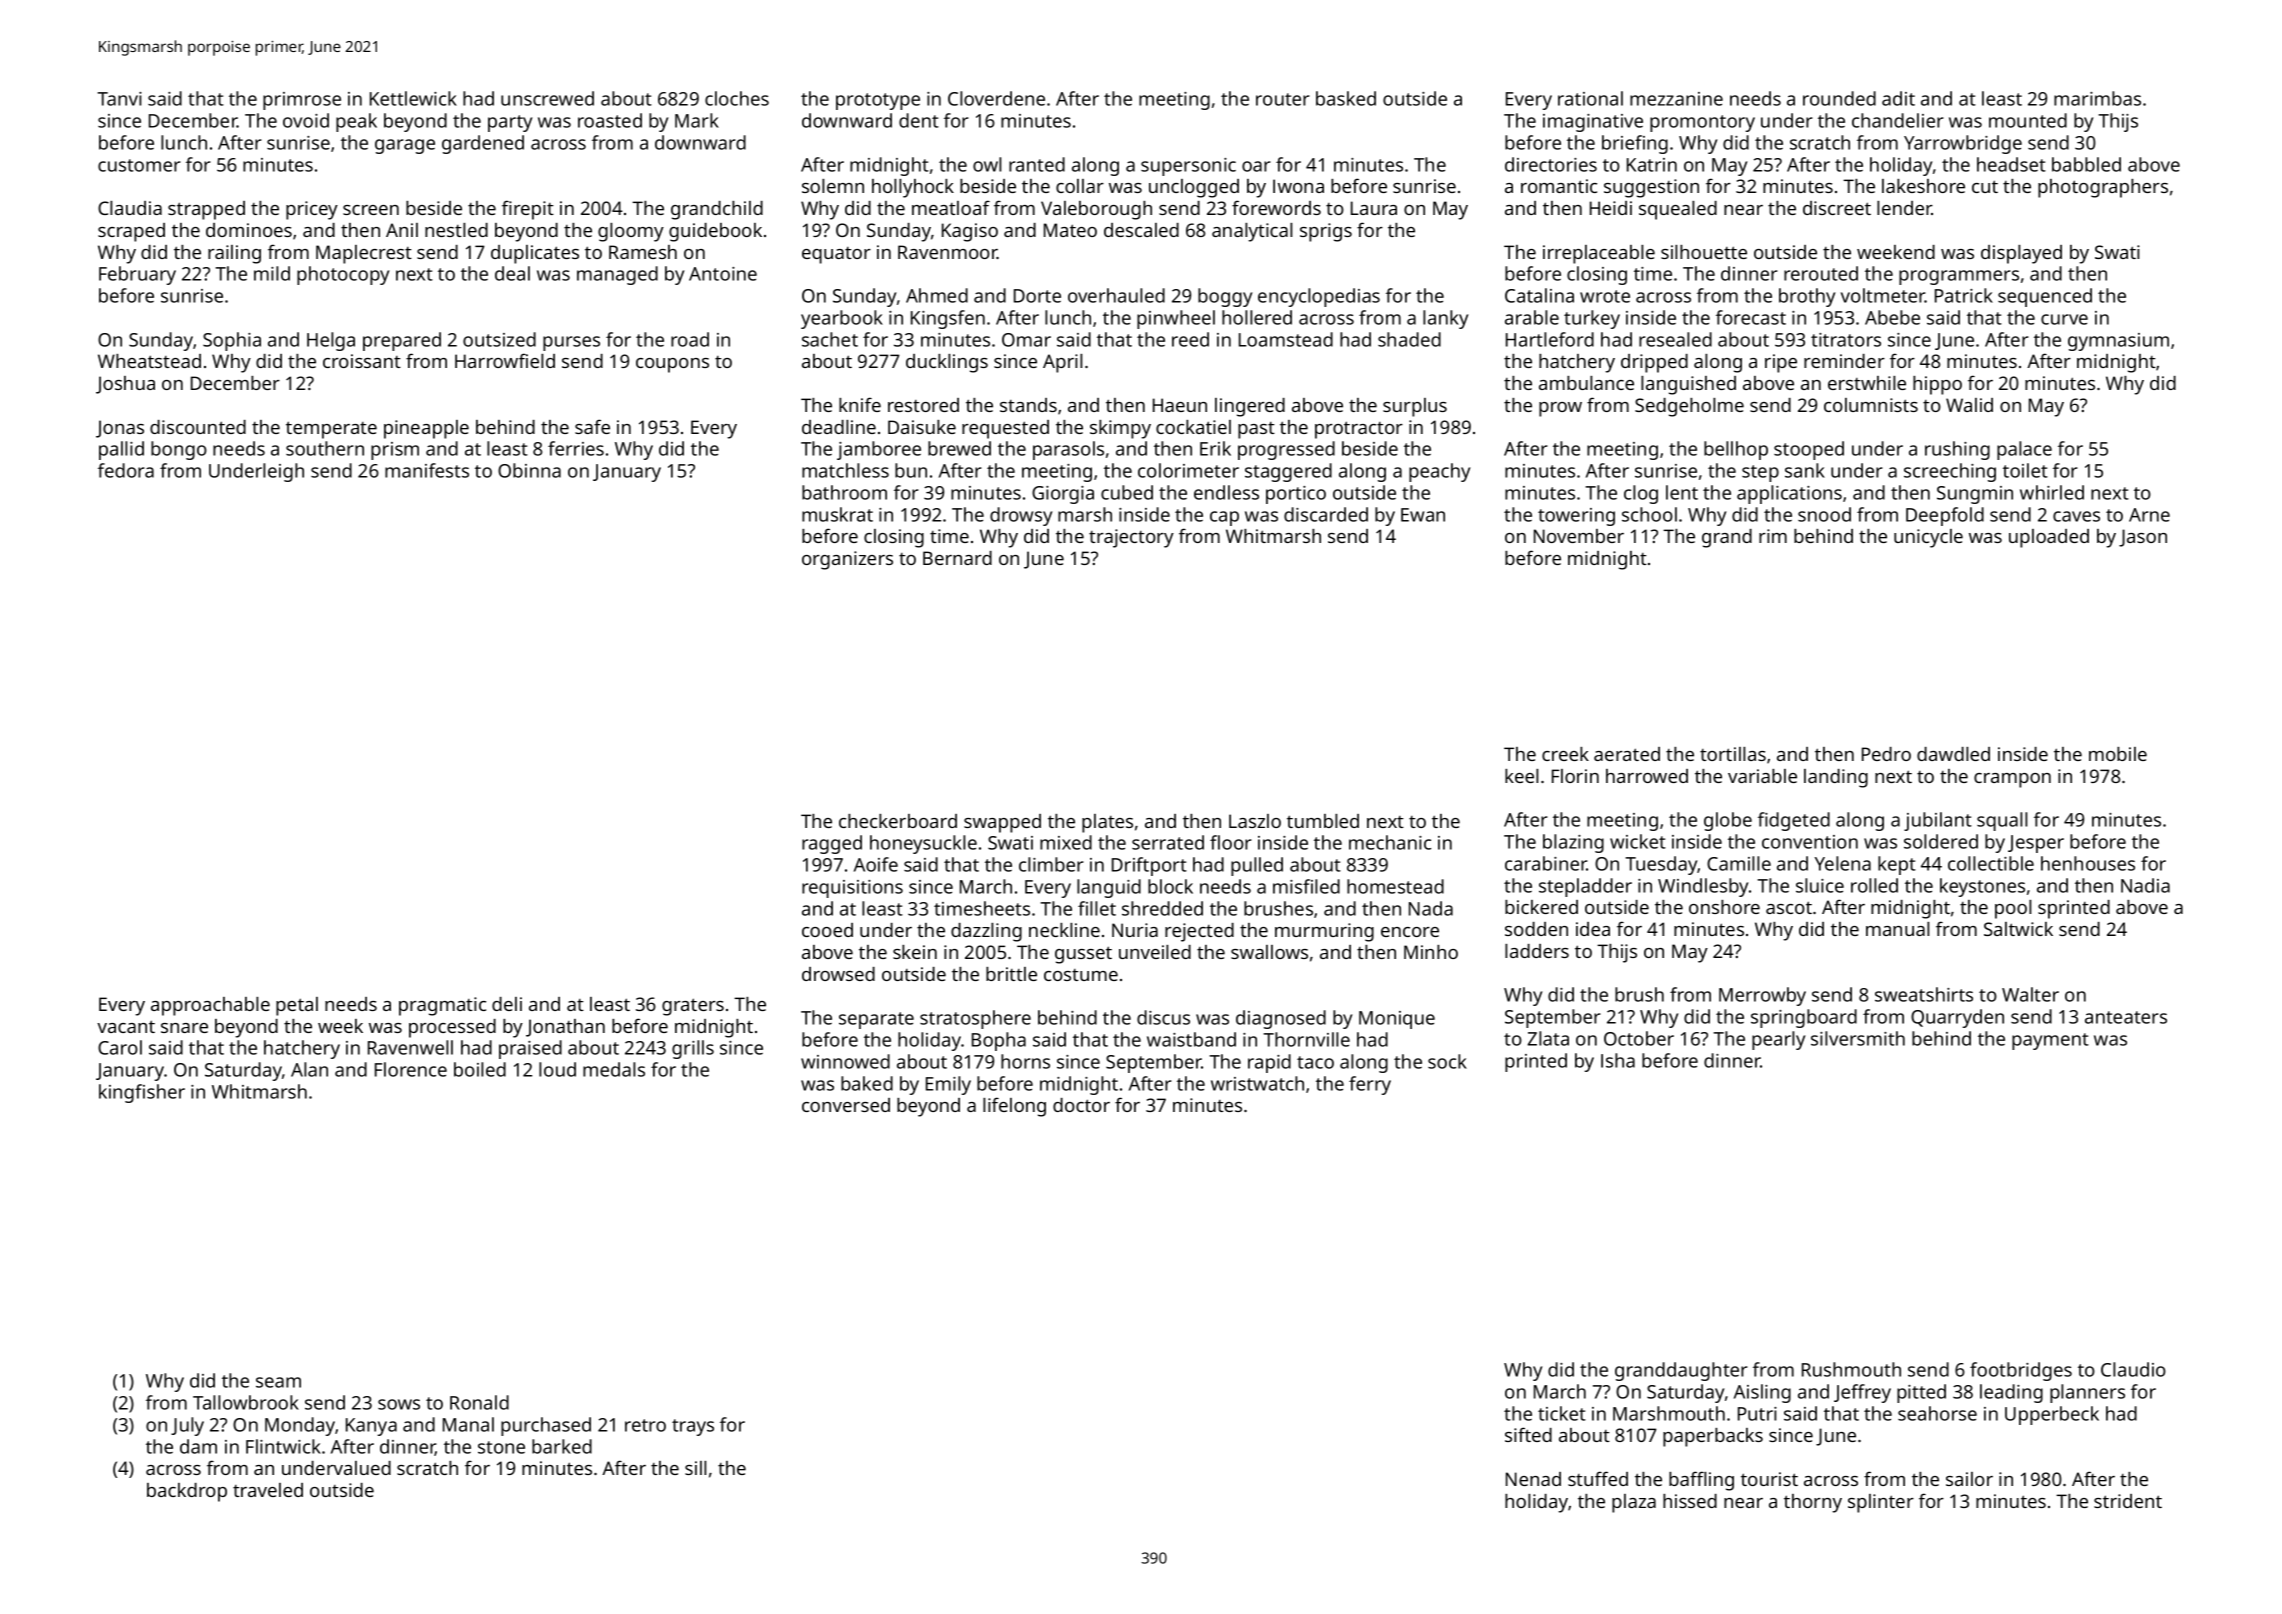 The height and width of the image is (1614, 2282). I want to click on plaza, so click(1634, 1503).
